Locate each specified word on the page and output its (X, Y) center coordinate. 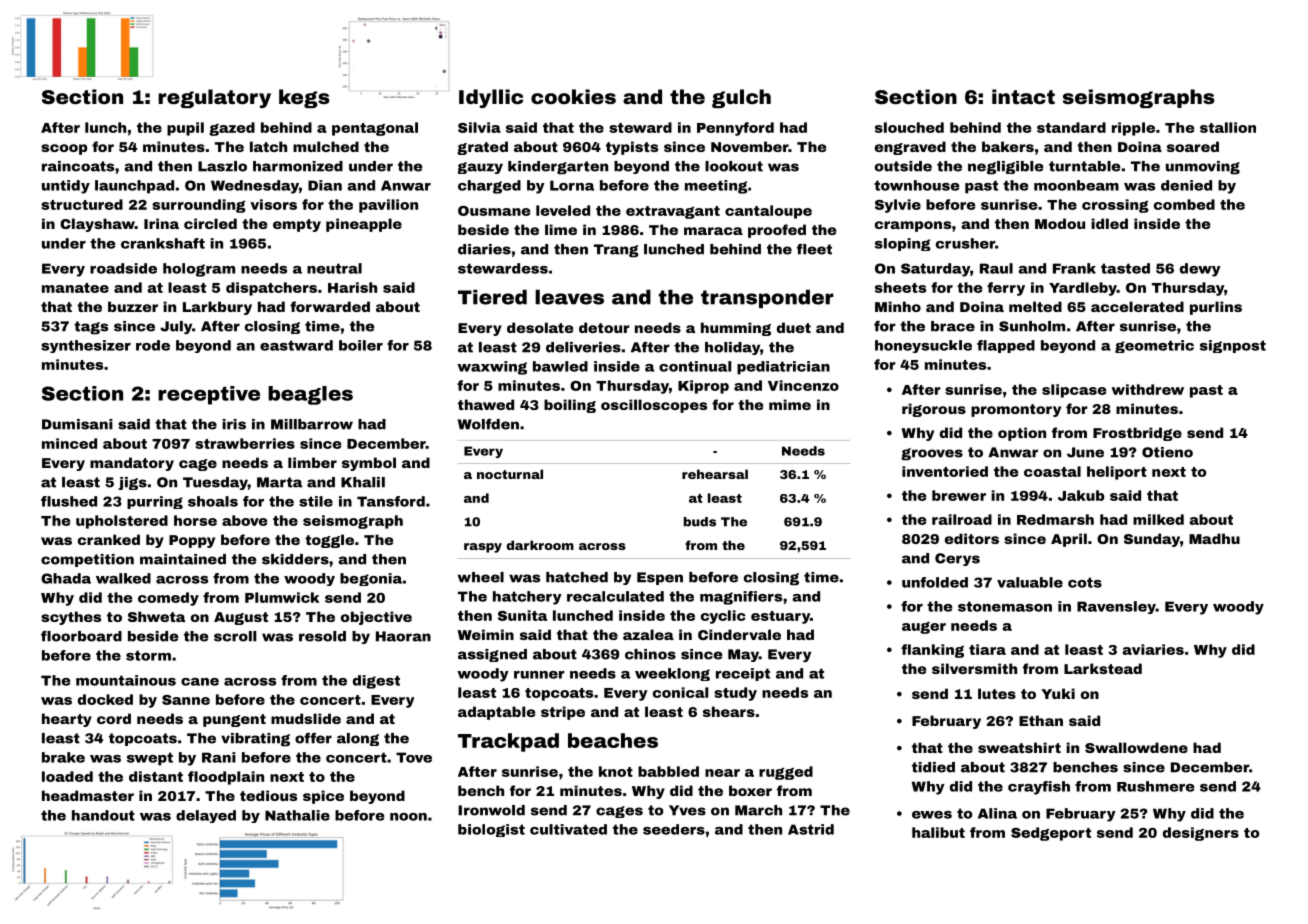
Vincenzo (803, 385)
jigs (132, 483)
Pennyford (735, 129)
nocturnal (510, 474)
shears (729, 711)
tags (91, 328)
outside (903, 166)
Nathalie (297, 815)
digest (376, 682)
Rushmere (1155, 786)
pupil (185, 129)
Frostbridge (1137, 434)
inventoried (945, 471)
